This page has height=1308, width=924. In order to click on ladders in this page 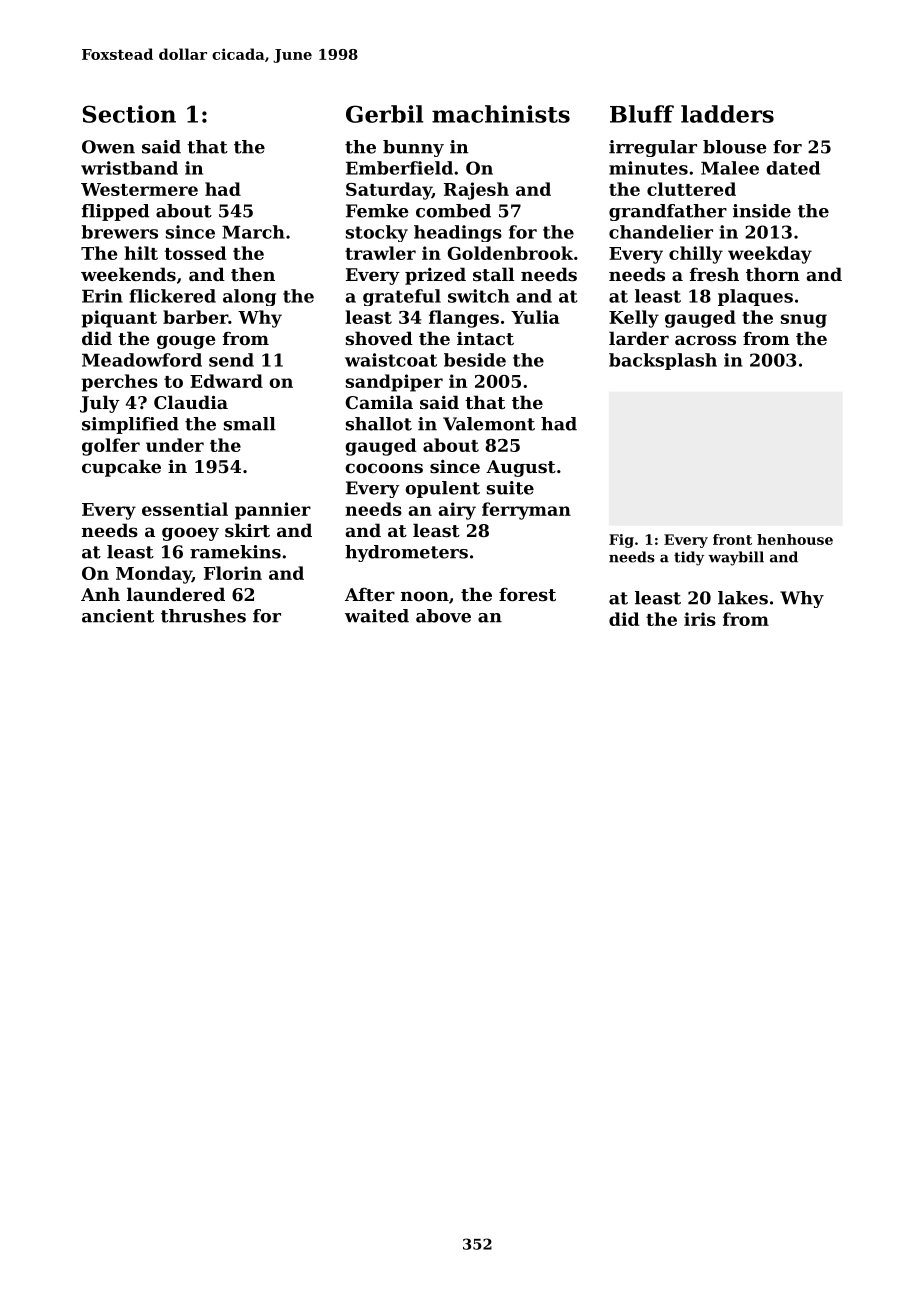, I will do `click(727, 114)`.
